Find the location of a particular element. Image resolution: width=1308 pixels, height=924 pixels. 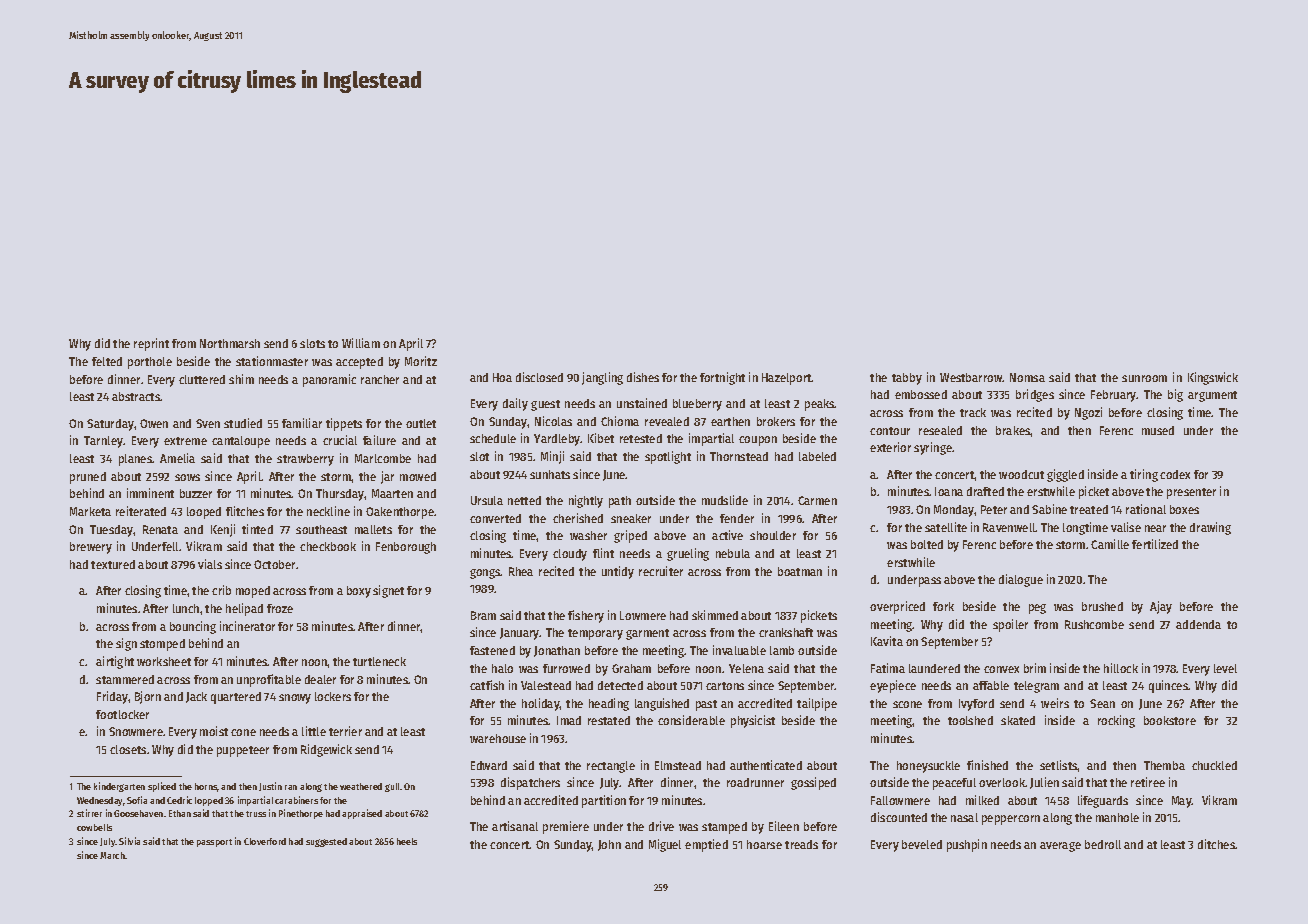

bolted is located at coordinates (927, 544).
